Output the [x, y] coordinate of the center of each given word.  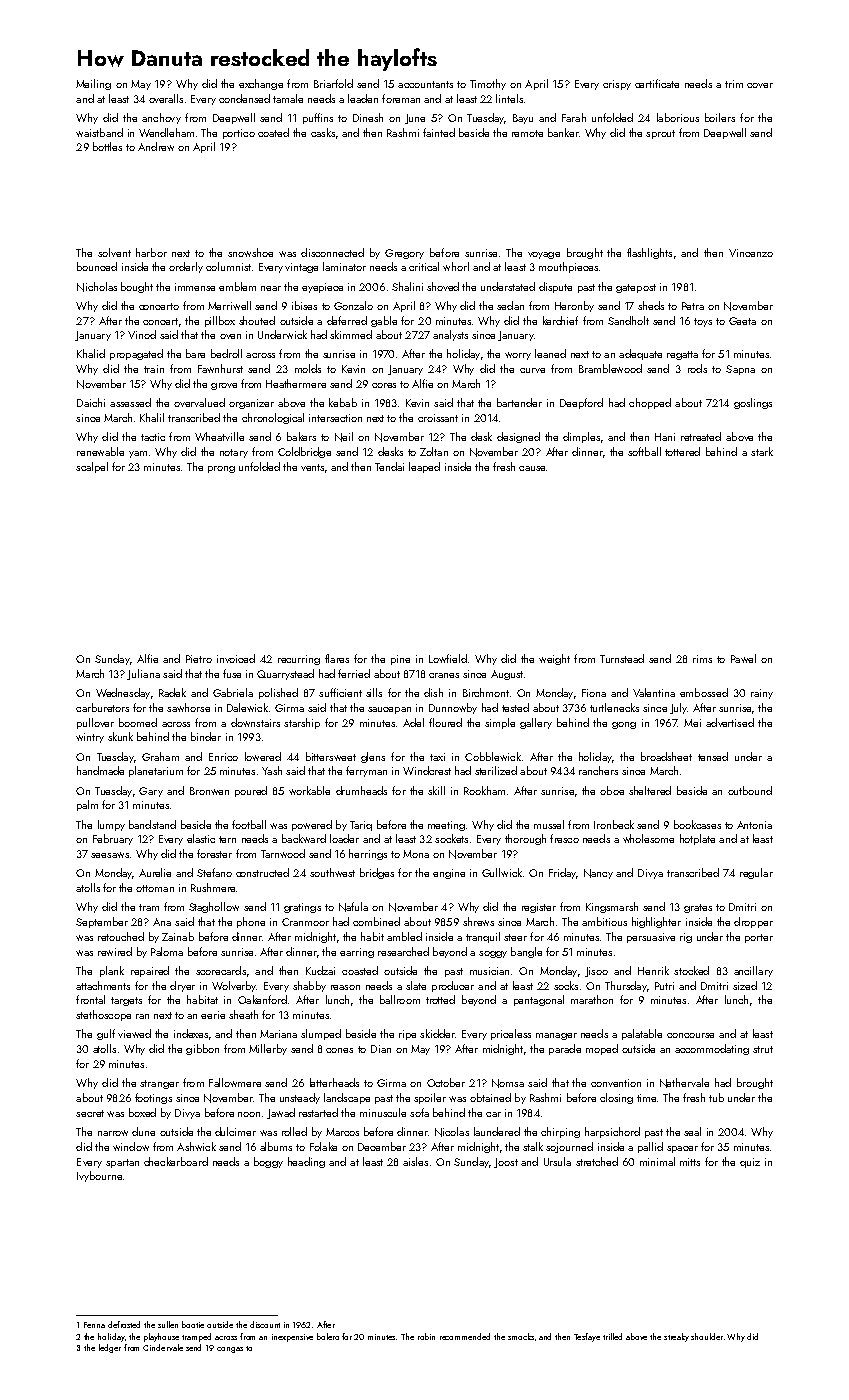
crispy [617, 85]
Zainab [178, 936]
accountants [425, 84]
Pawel [743, 658]
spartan [122, 1163]
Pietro [199, 659]
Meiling [93, 84]
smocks [521, 1336]
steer [515, 937]
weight [554, 659]
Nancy [598, 874]
